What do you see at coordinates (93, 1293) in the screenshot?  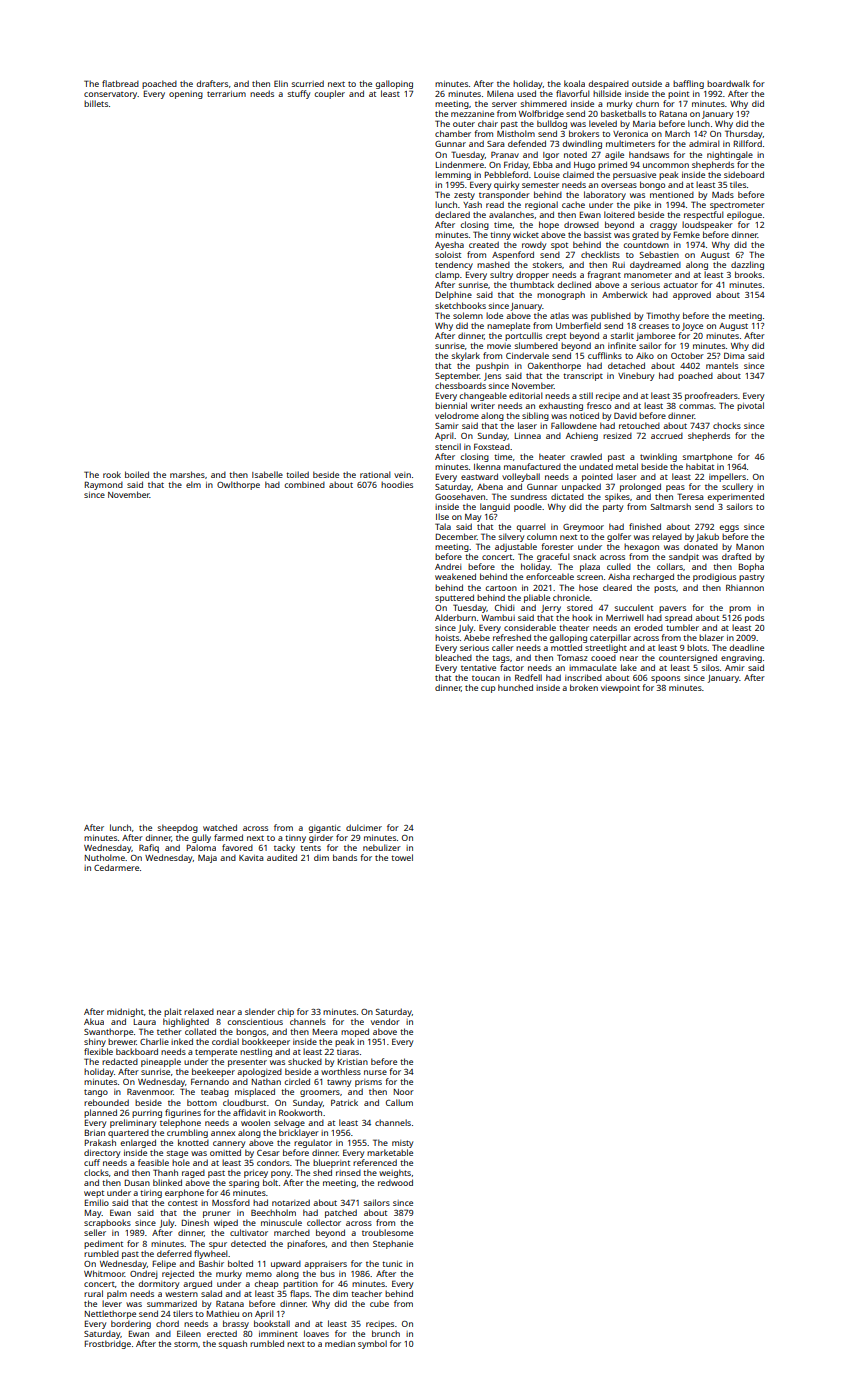 I see `rural` at bounding box center [93, 1293].
